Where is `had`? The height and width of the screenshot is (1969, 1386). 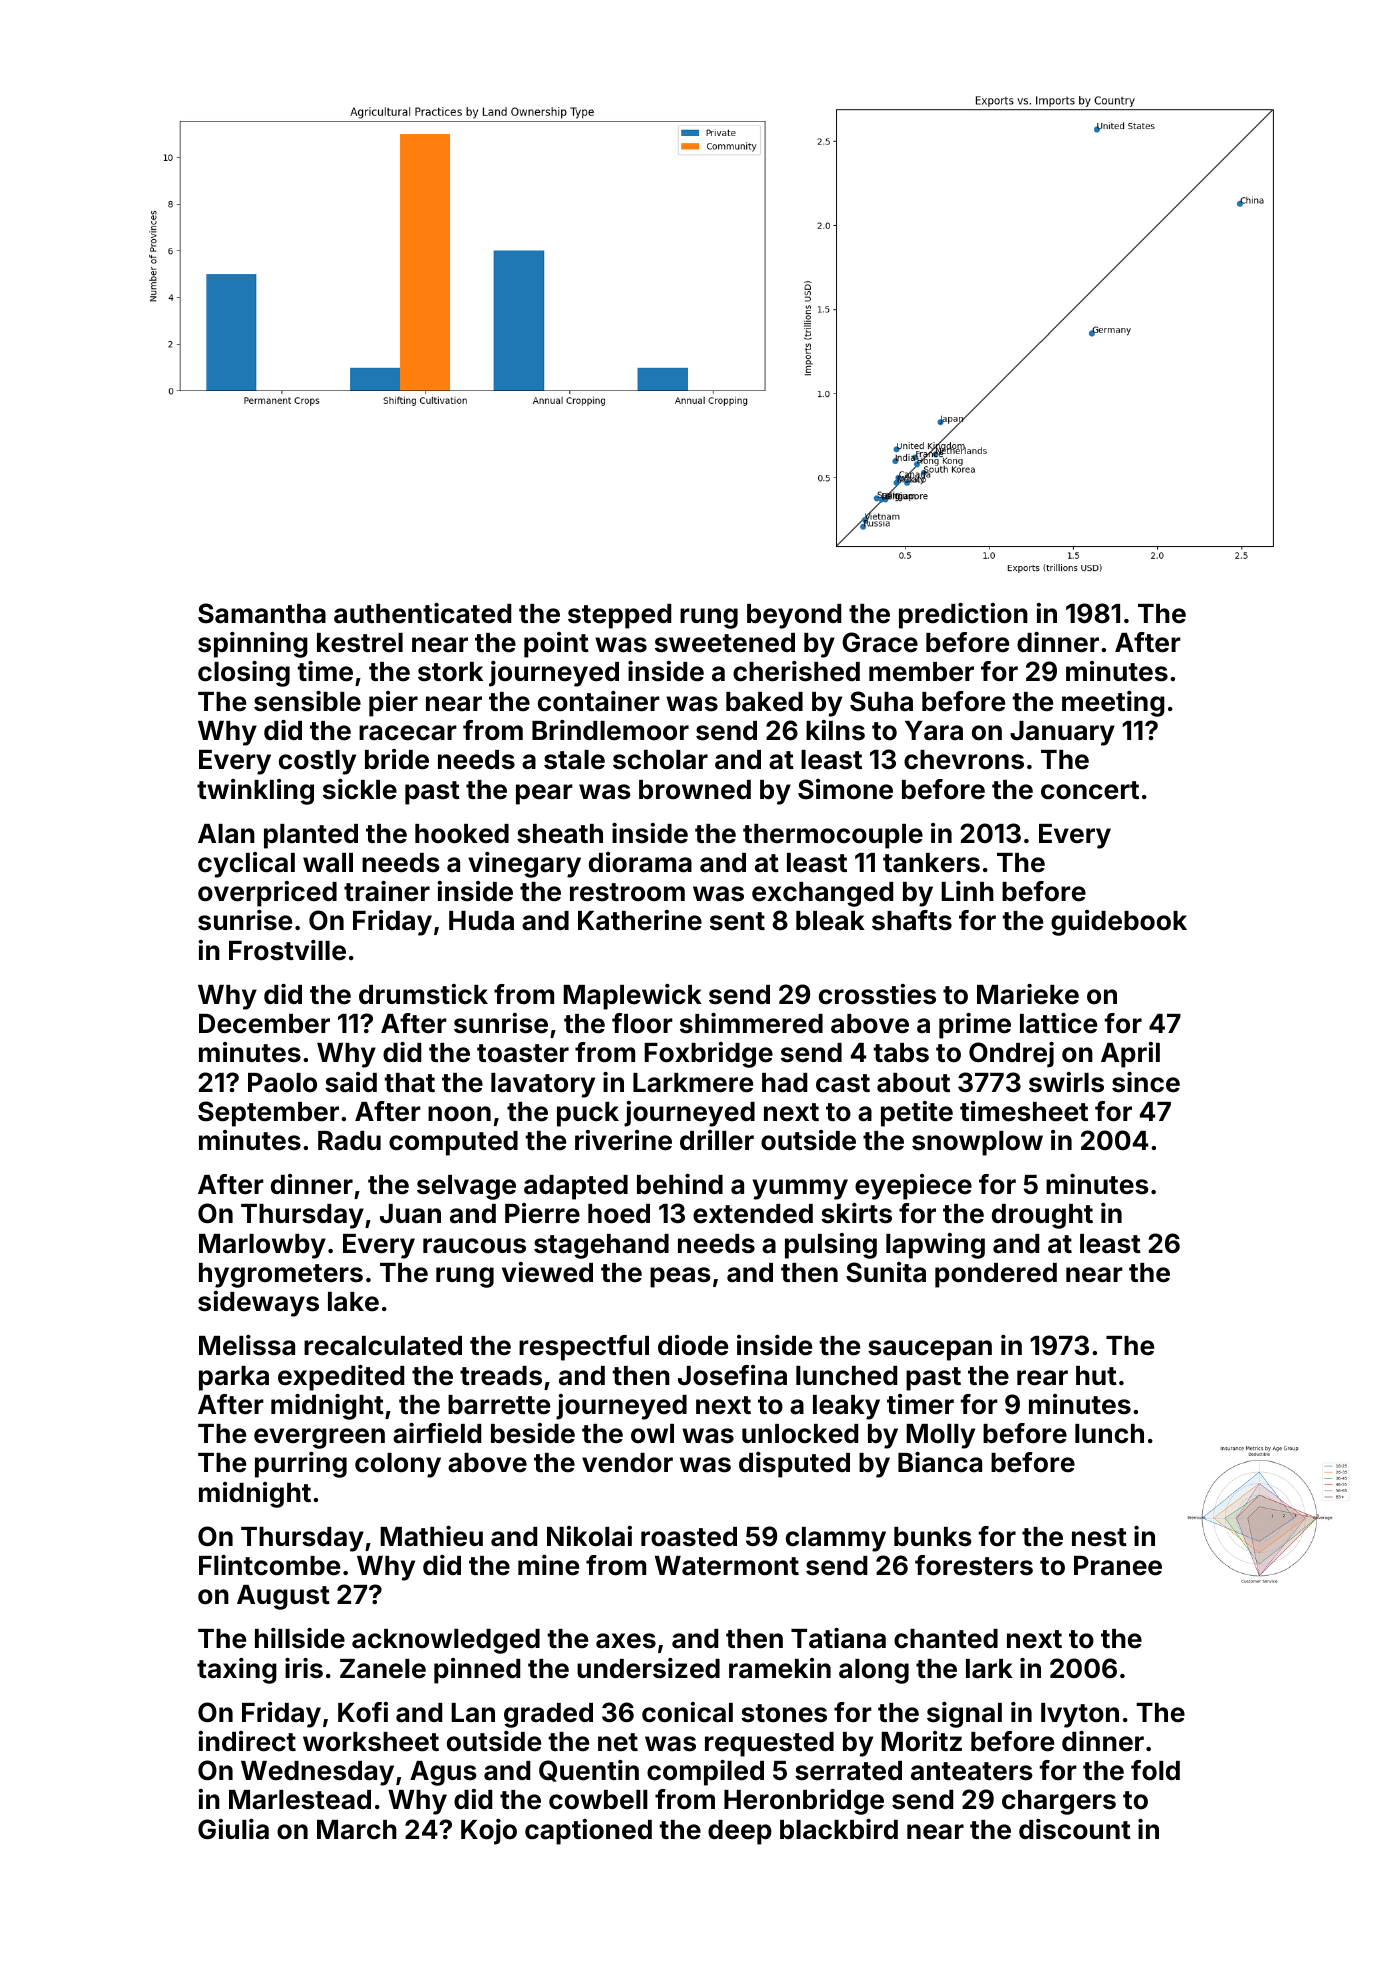
had is located at coordinates (784, 1083).
